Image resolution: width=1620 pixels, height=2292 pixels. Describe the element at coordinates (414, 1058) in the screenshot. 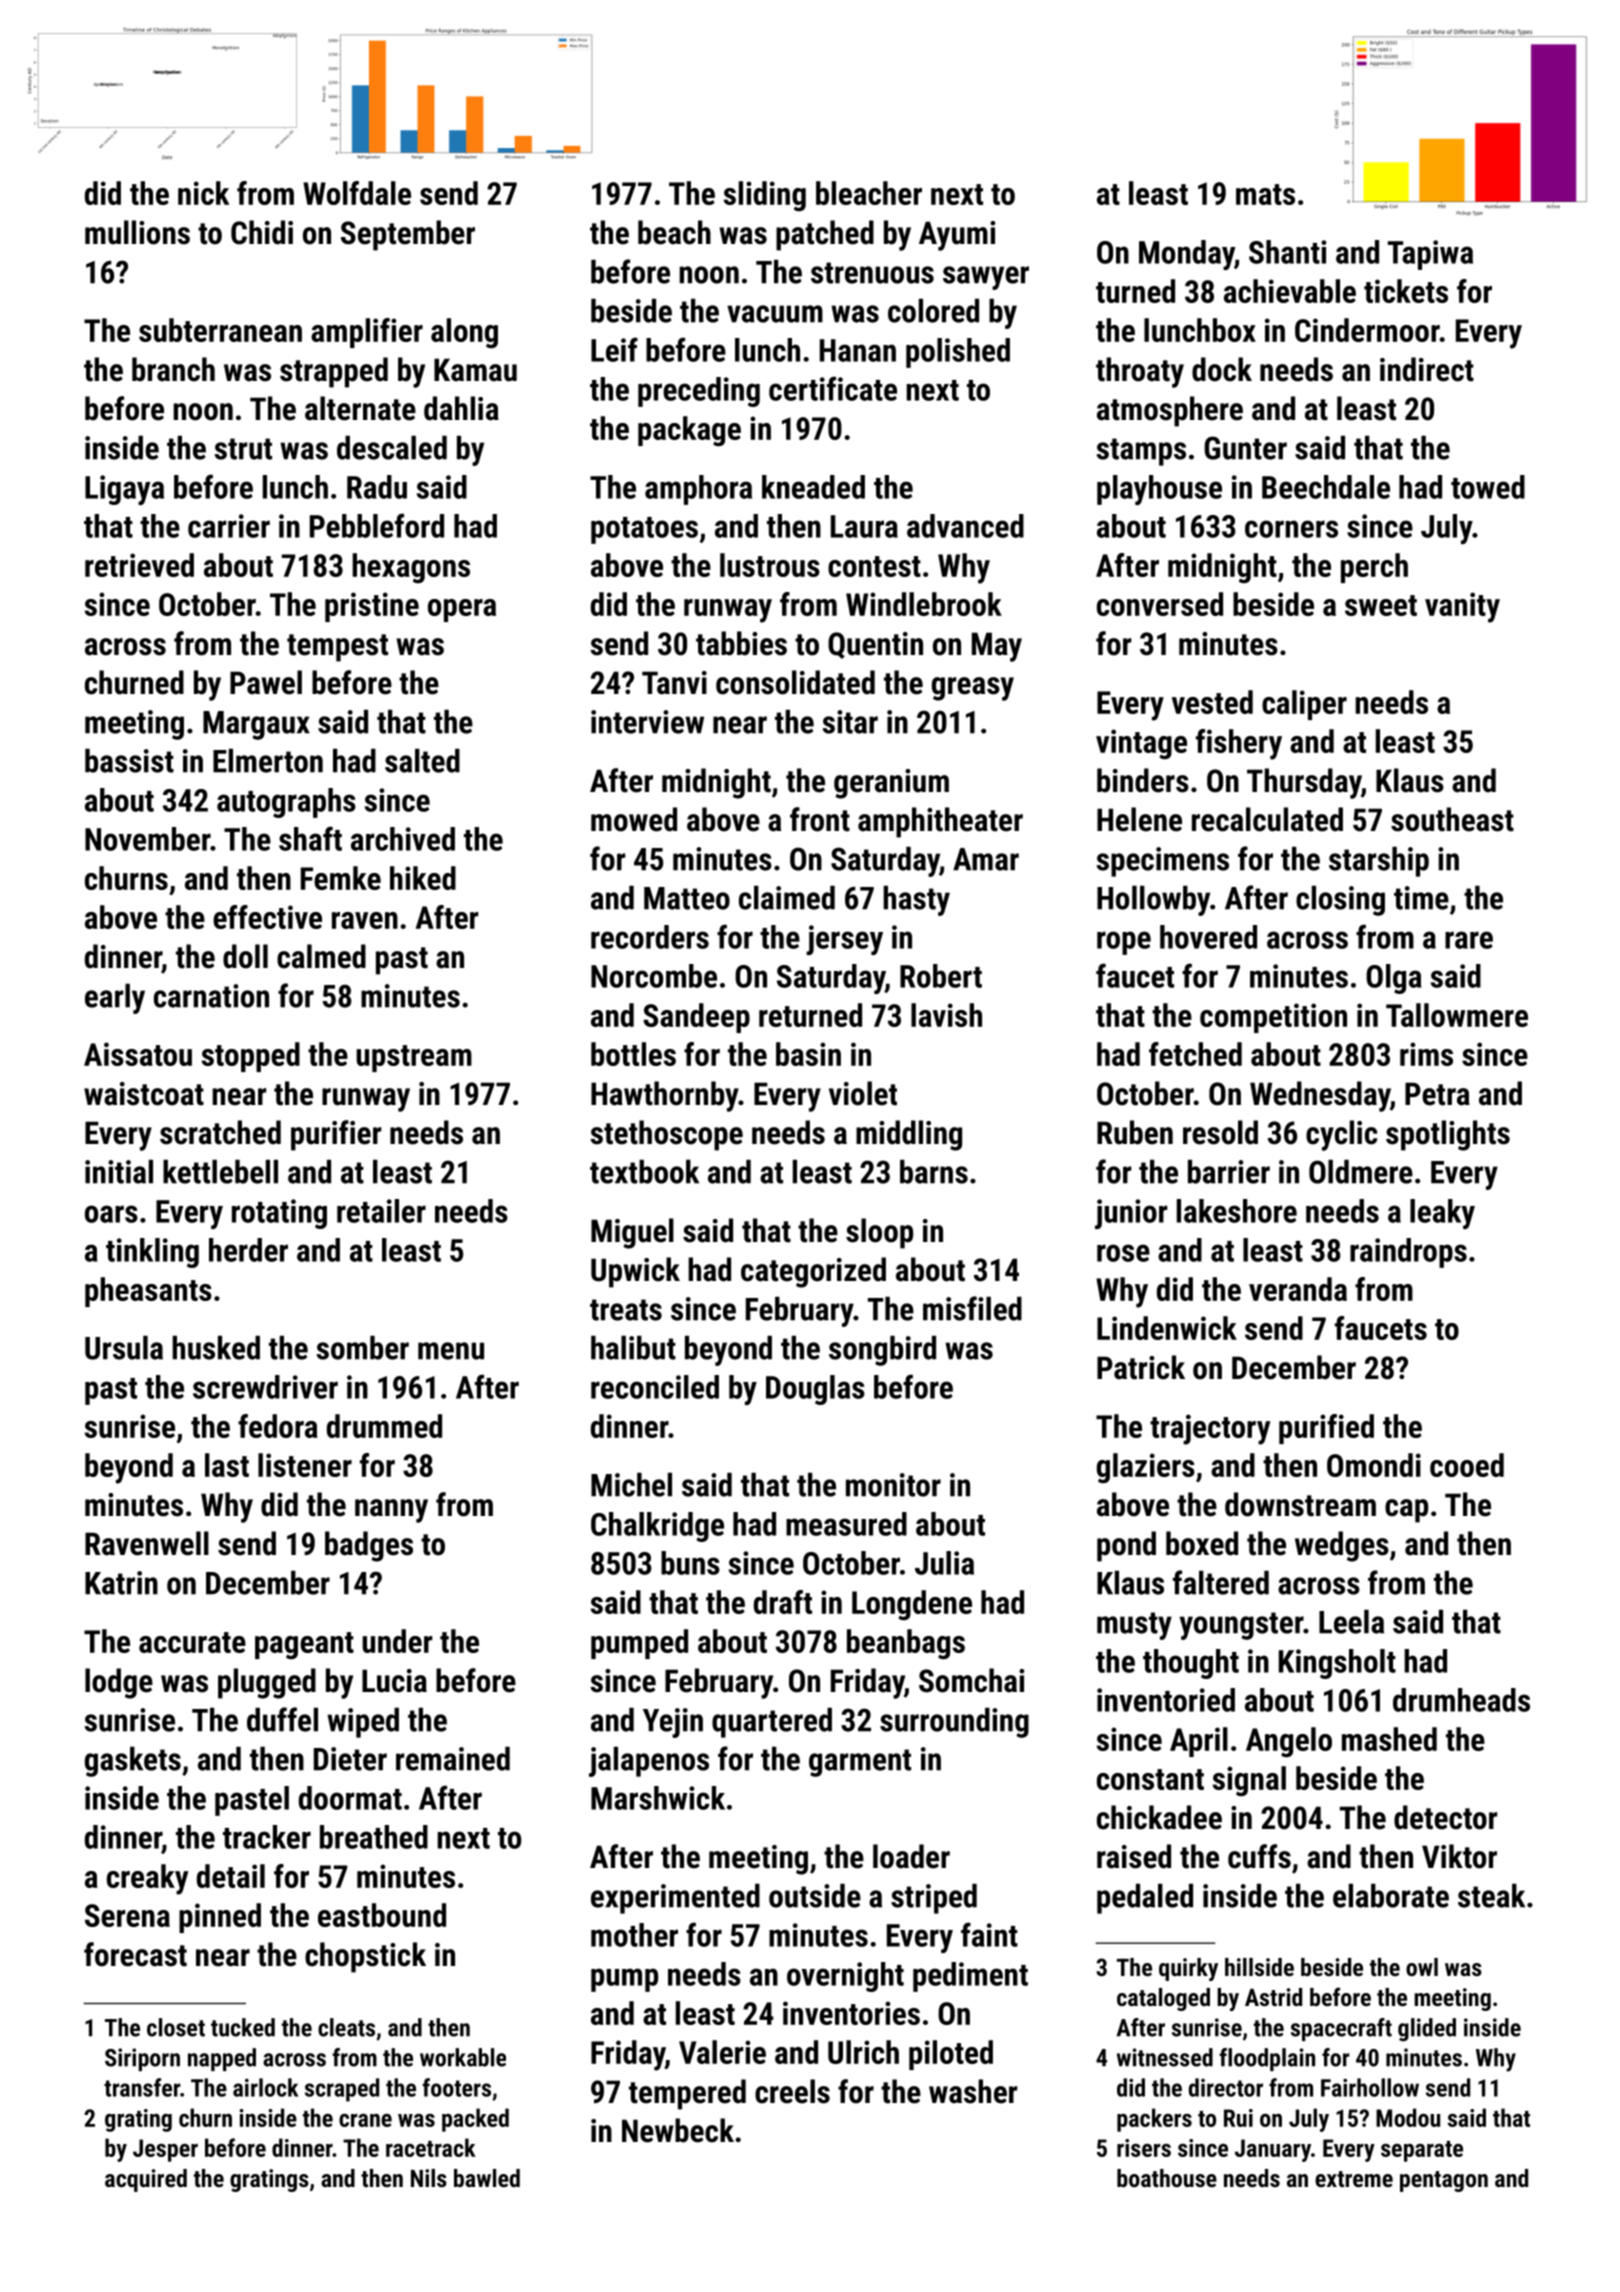

I see `upstream` at that location.
